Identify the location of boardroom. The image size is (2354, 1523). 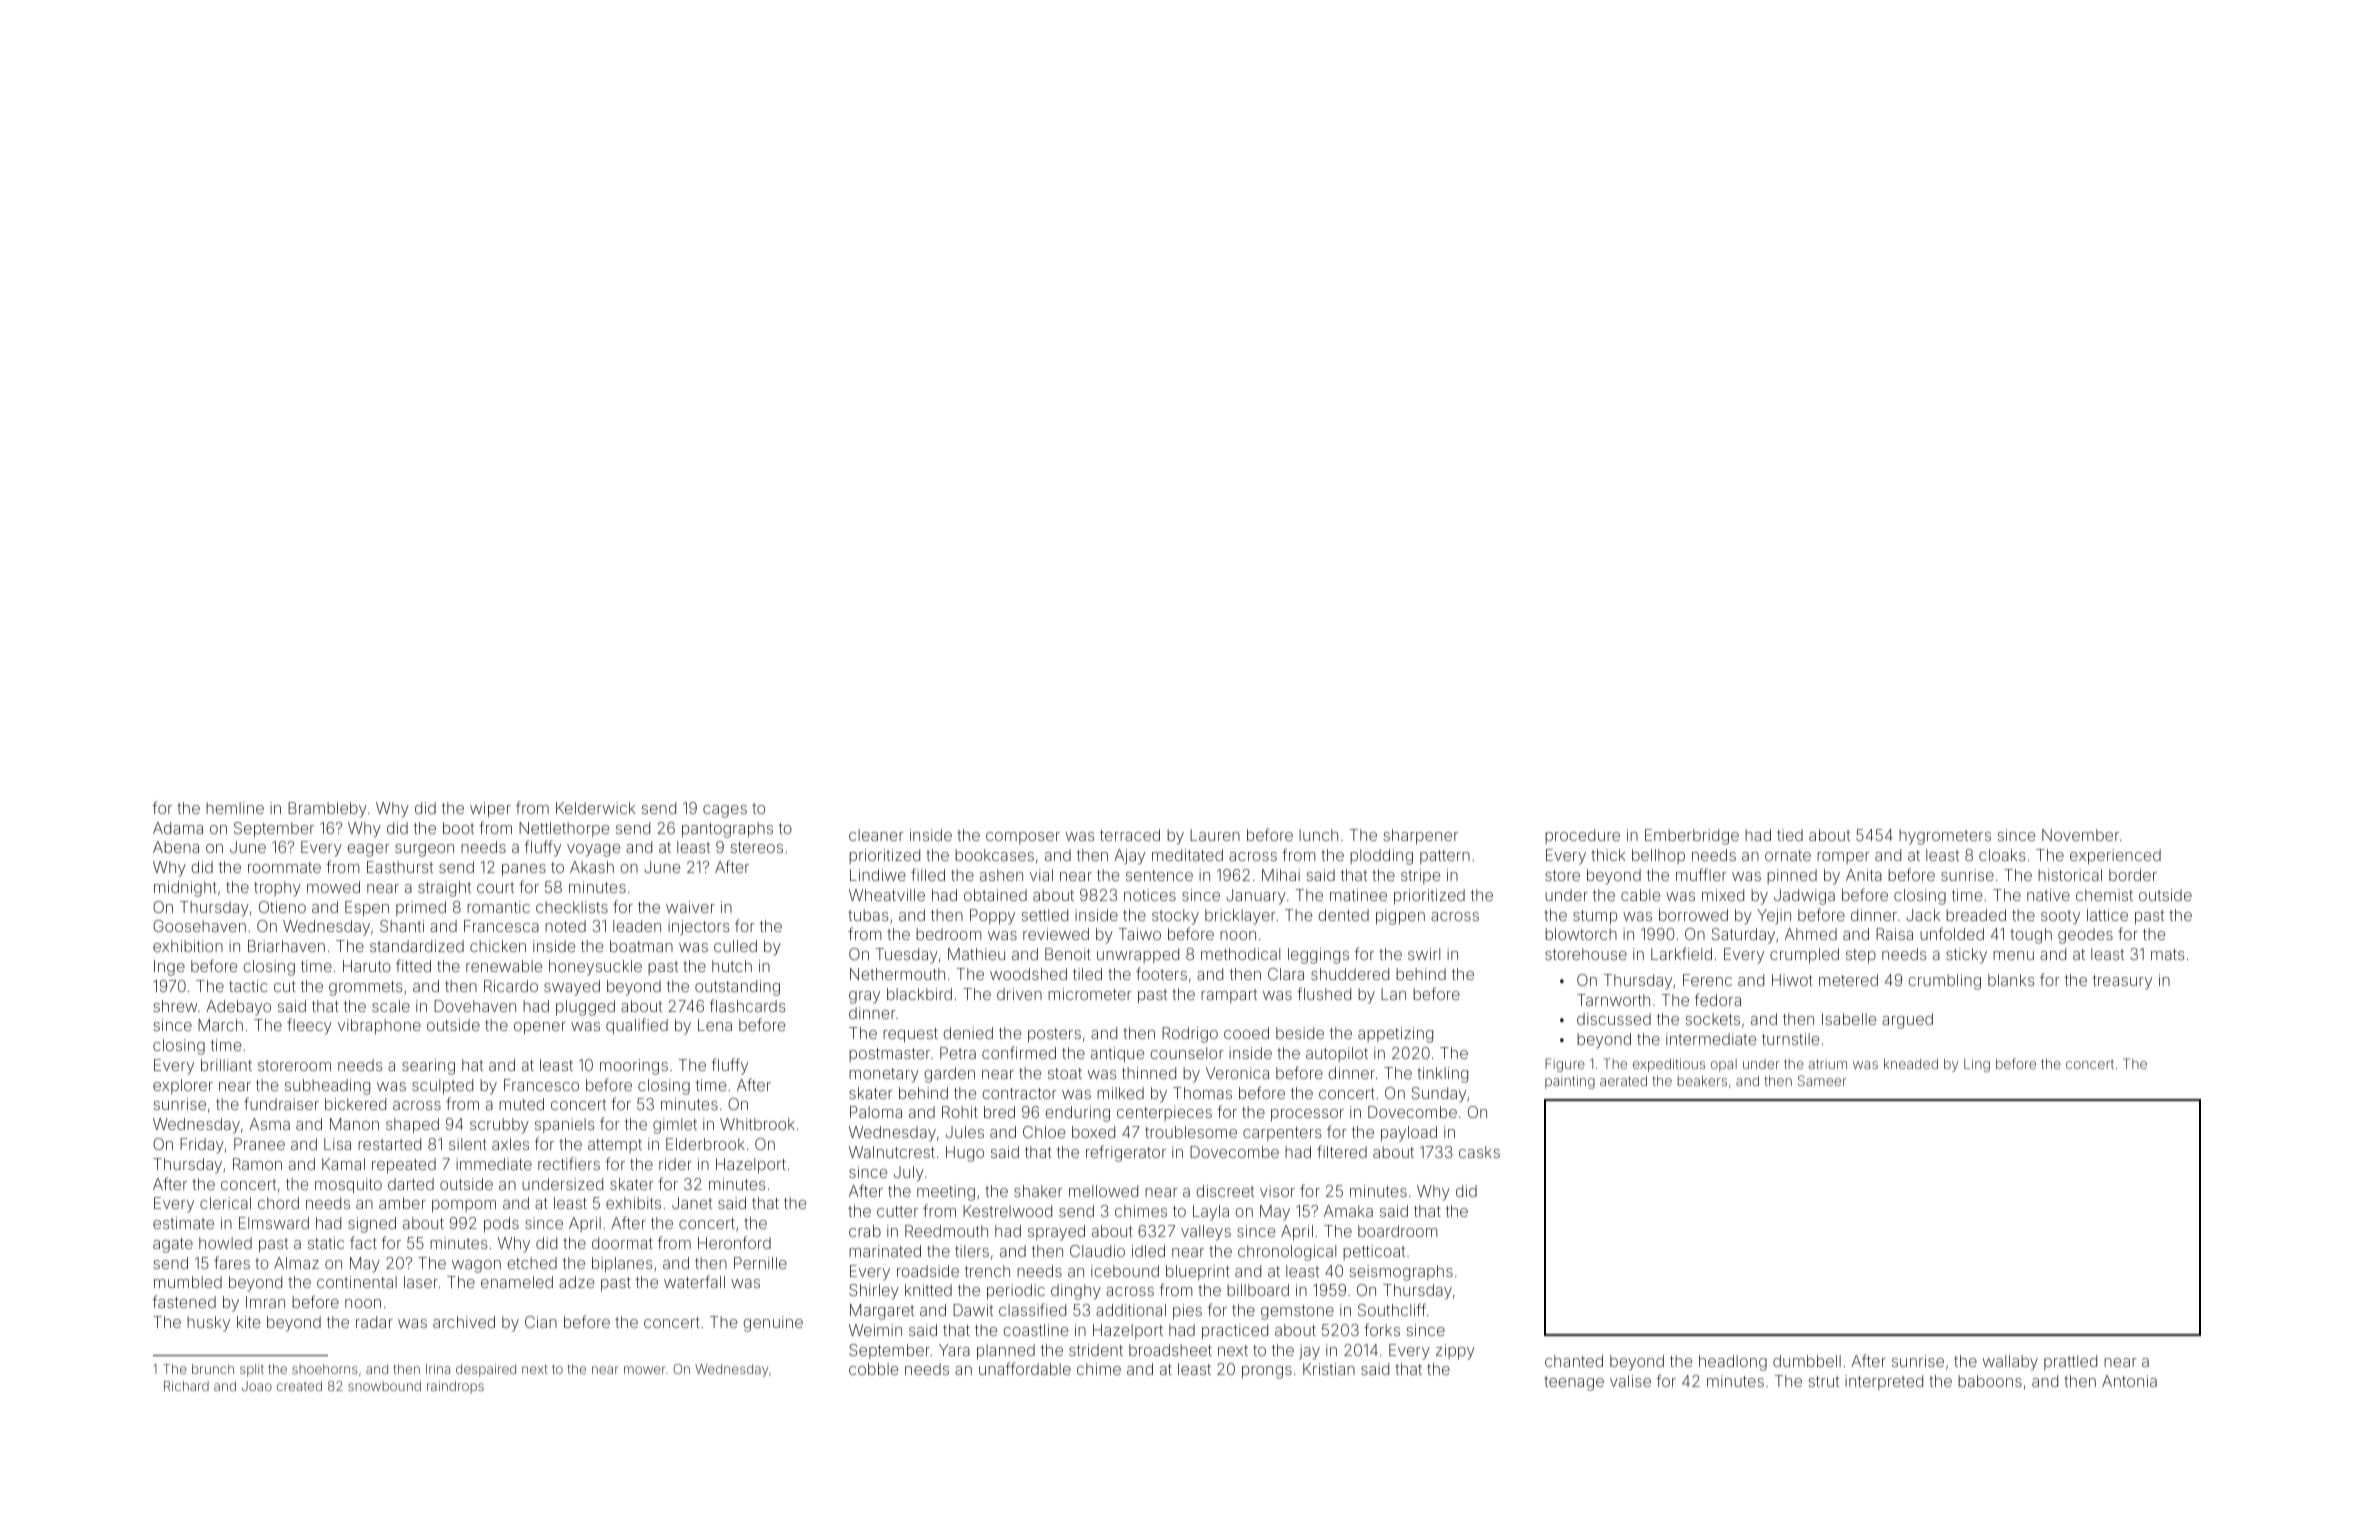
(1397, 1231).
